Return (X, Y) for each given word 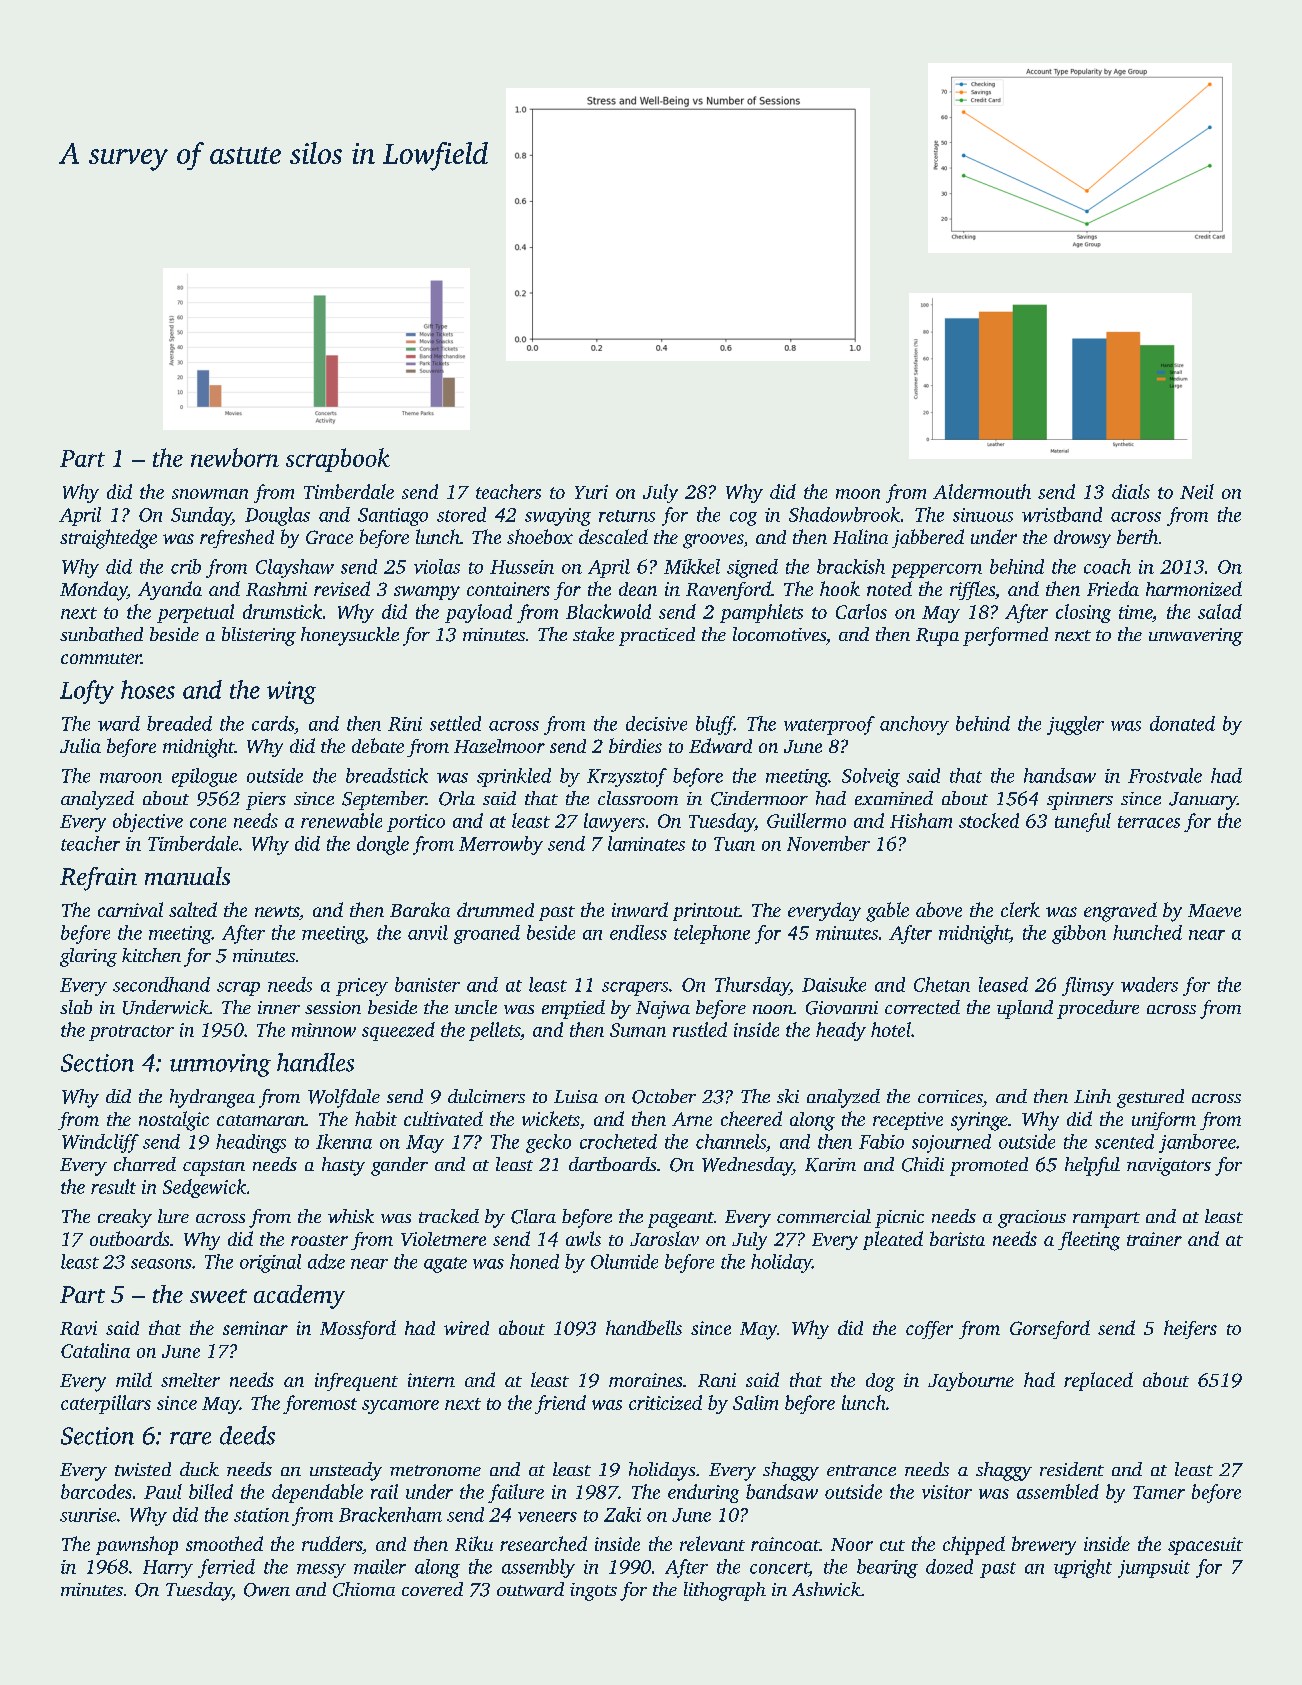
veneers (547, 1517)
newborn (235, 457)
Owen (267, 1590)
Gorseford (1050, 1329)
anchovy (914, 725)
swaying (558, 517)
